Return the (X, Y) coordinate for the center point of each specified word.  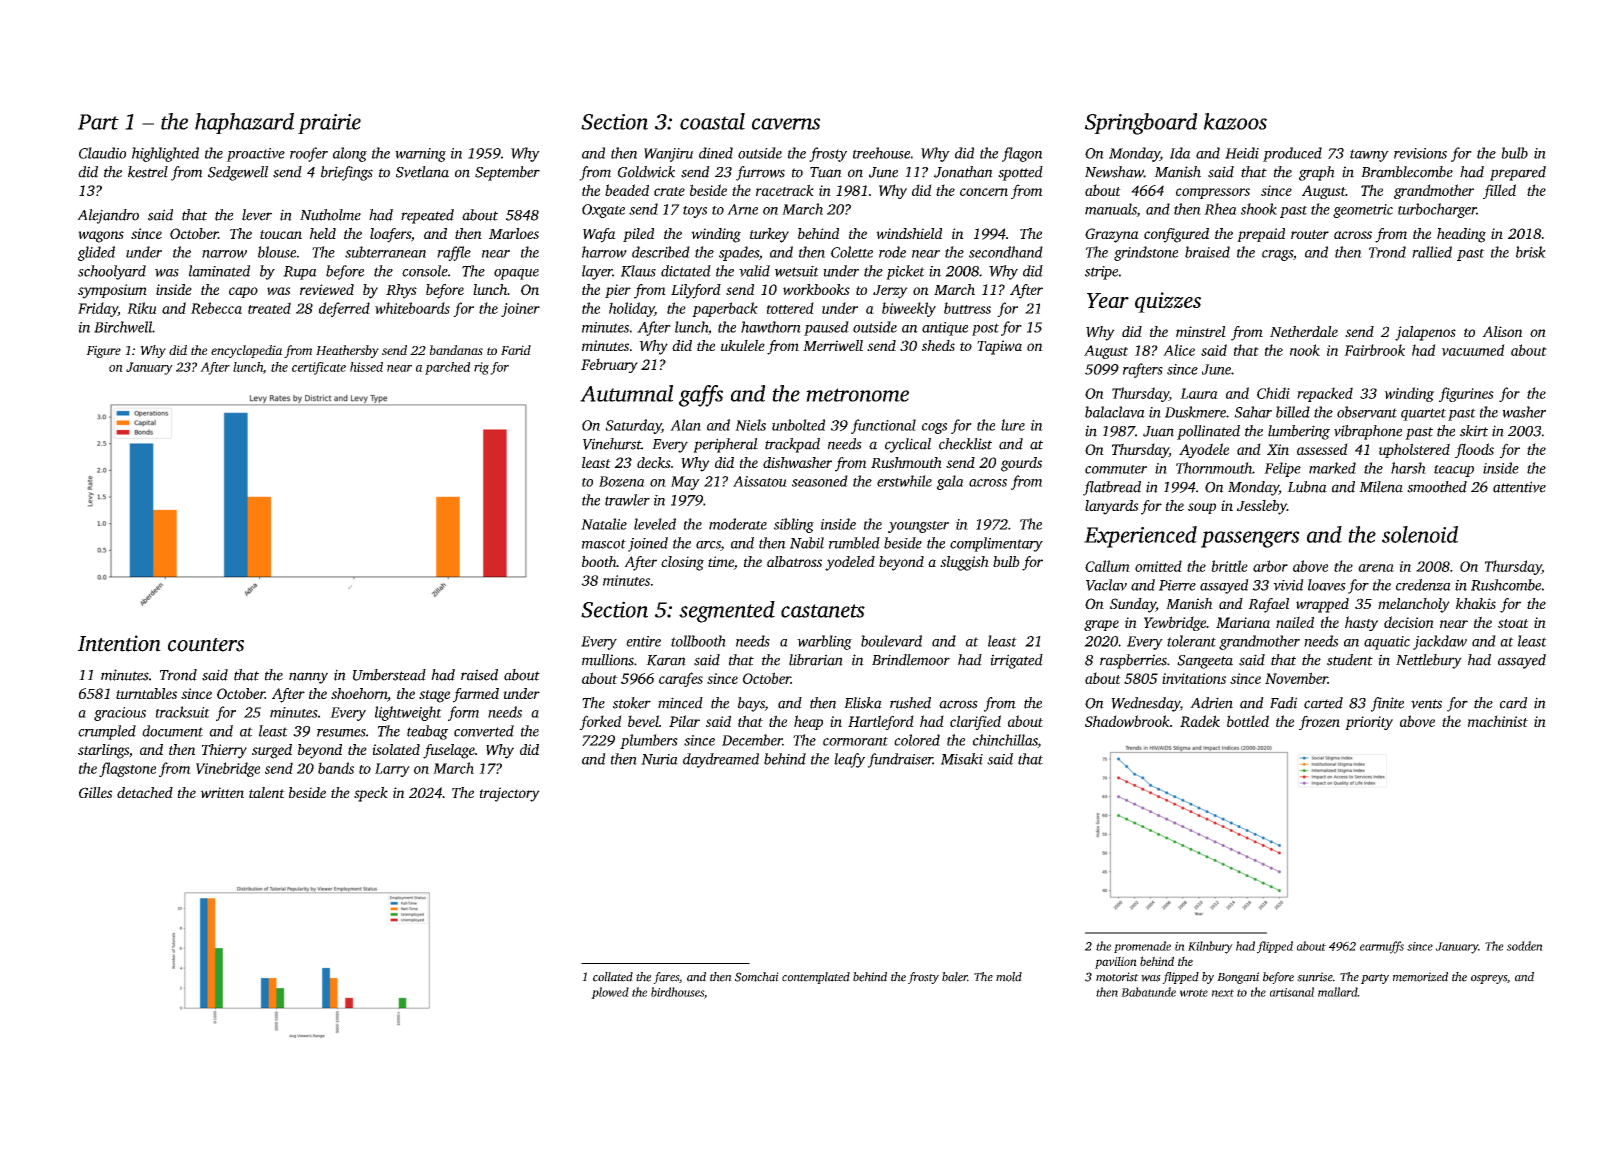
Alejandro (108, 216)
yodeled (850, 563)
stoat (1513, 623)
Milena (1381, 487)
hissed (366, 367)
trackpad (792, 445)
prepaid (1261, 235)
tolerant (1191, 641)
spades (739, 253)
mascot (604, 544)
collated (613, 977)
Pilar (684, 721)
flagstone (127, 769)
